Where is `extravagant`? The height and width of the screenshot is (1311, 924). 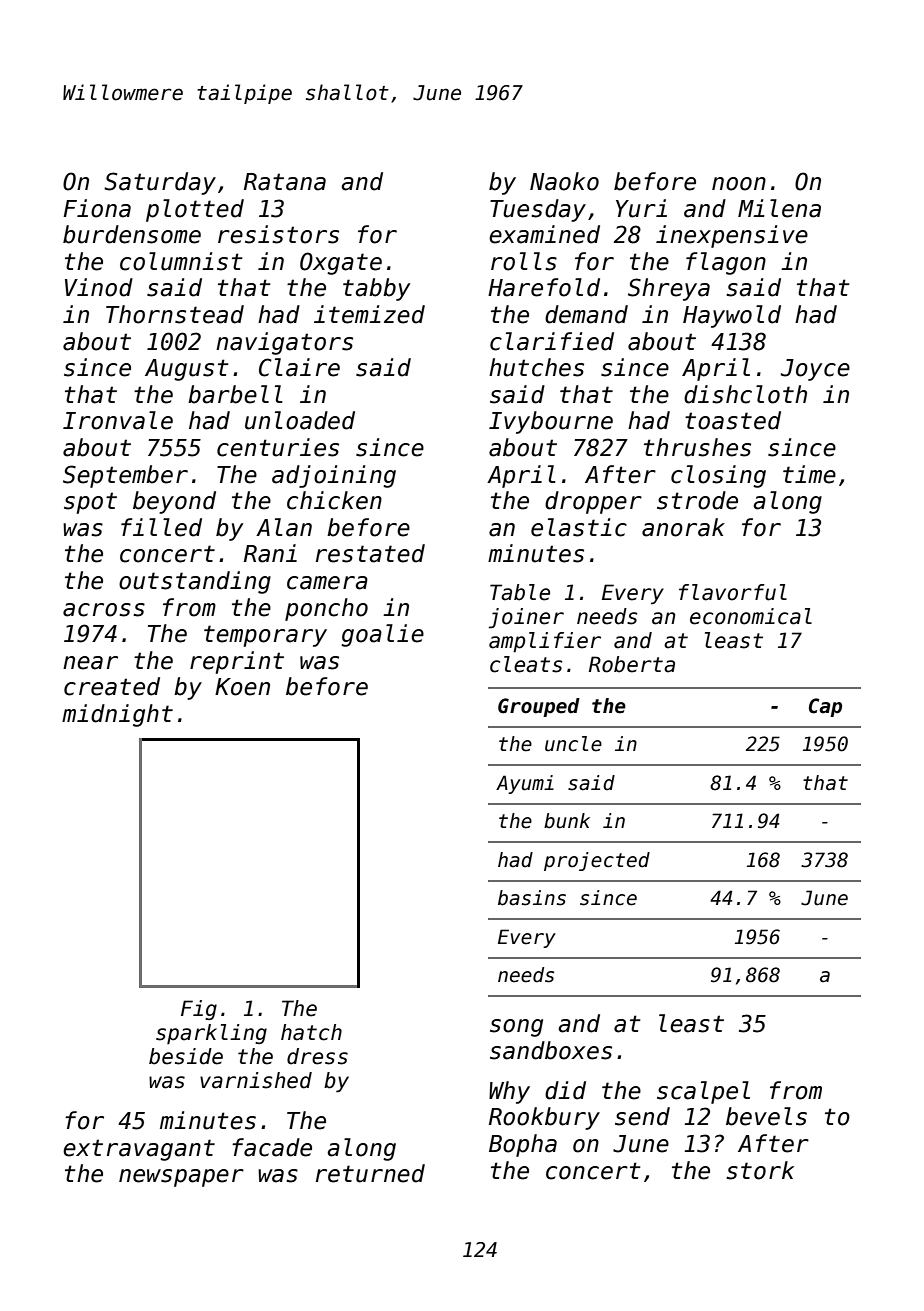
extravagant is located at coordinates (139, 1150).
